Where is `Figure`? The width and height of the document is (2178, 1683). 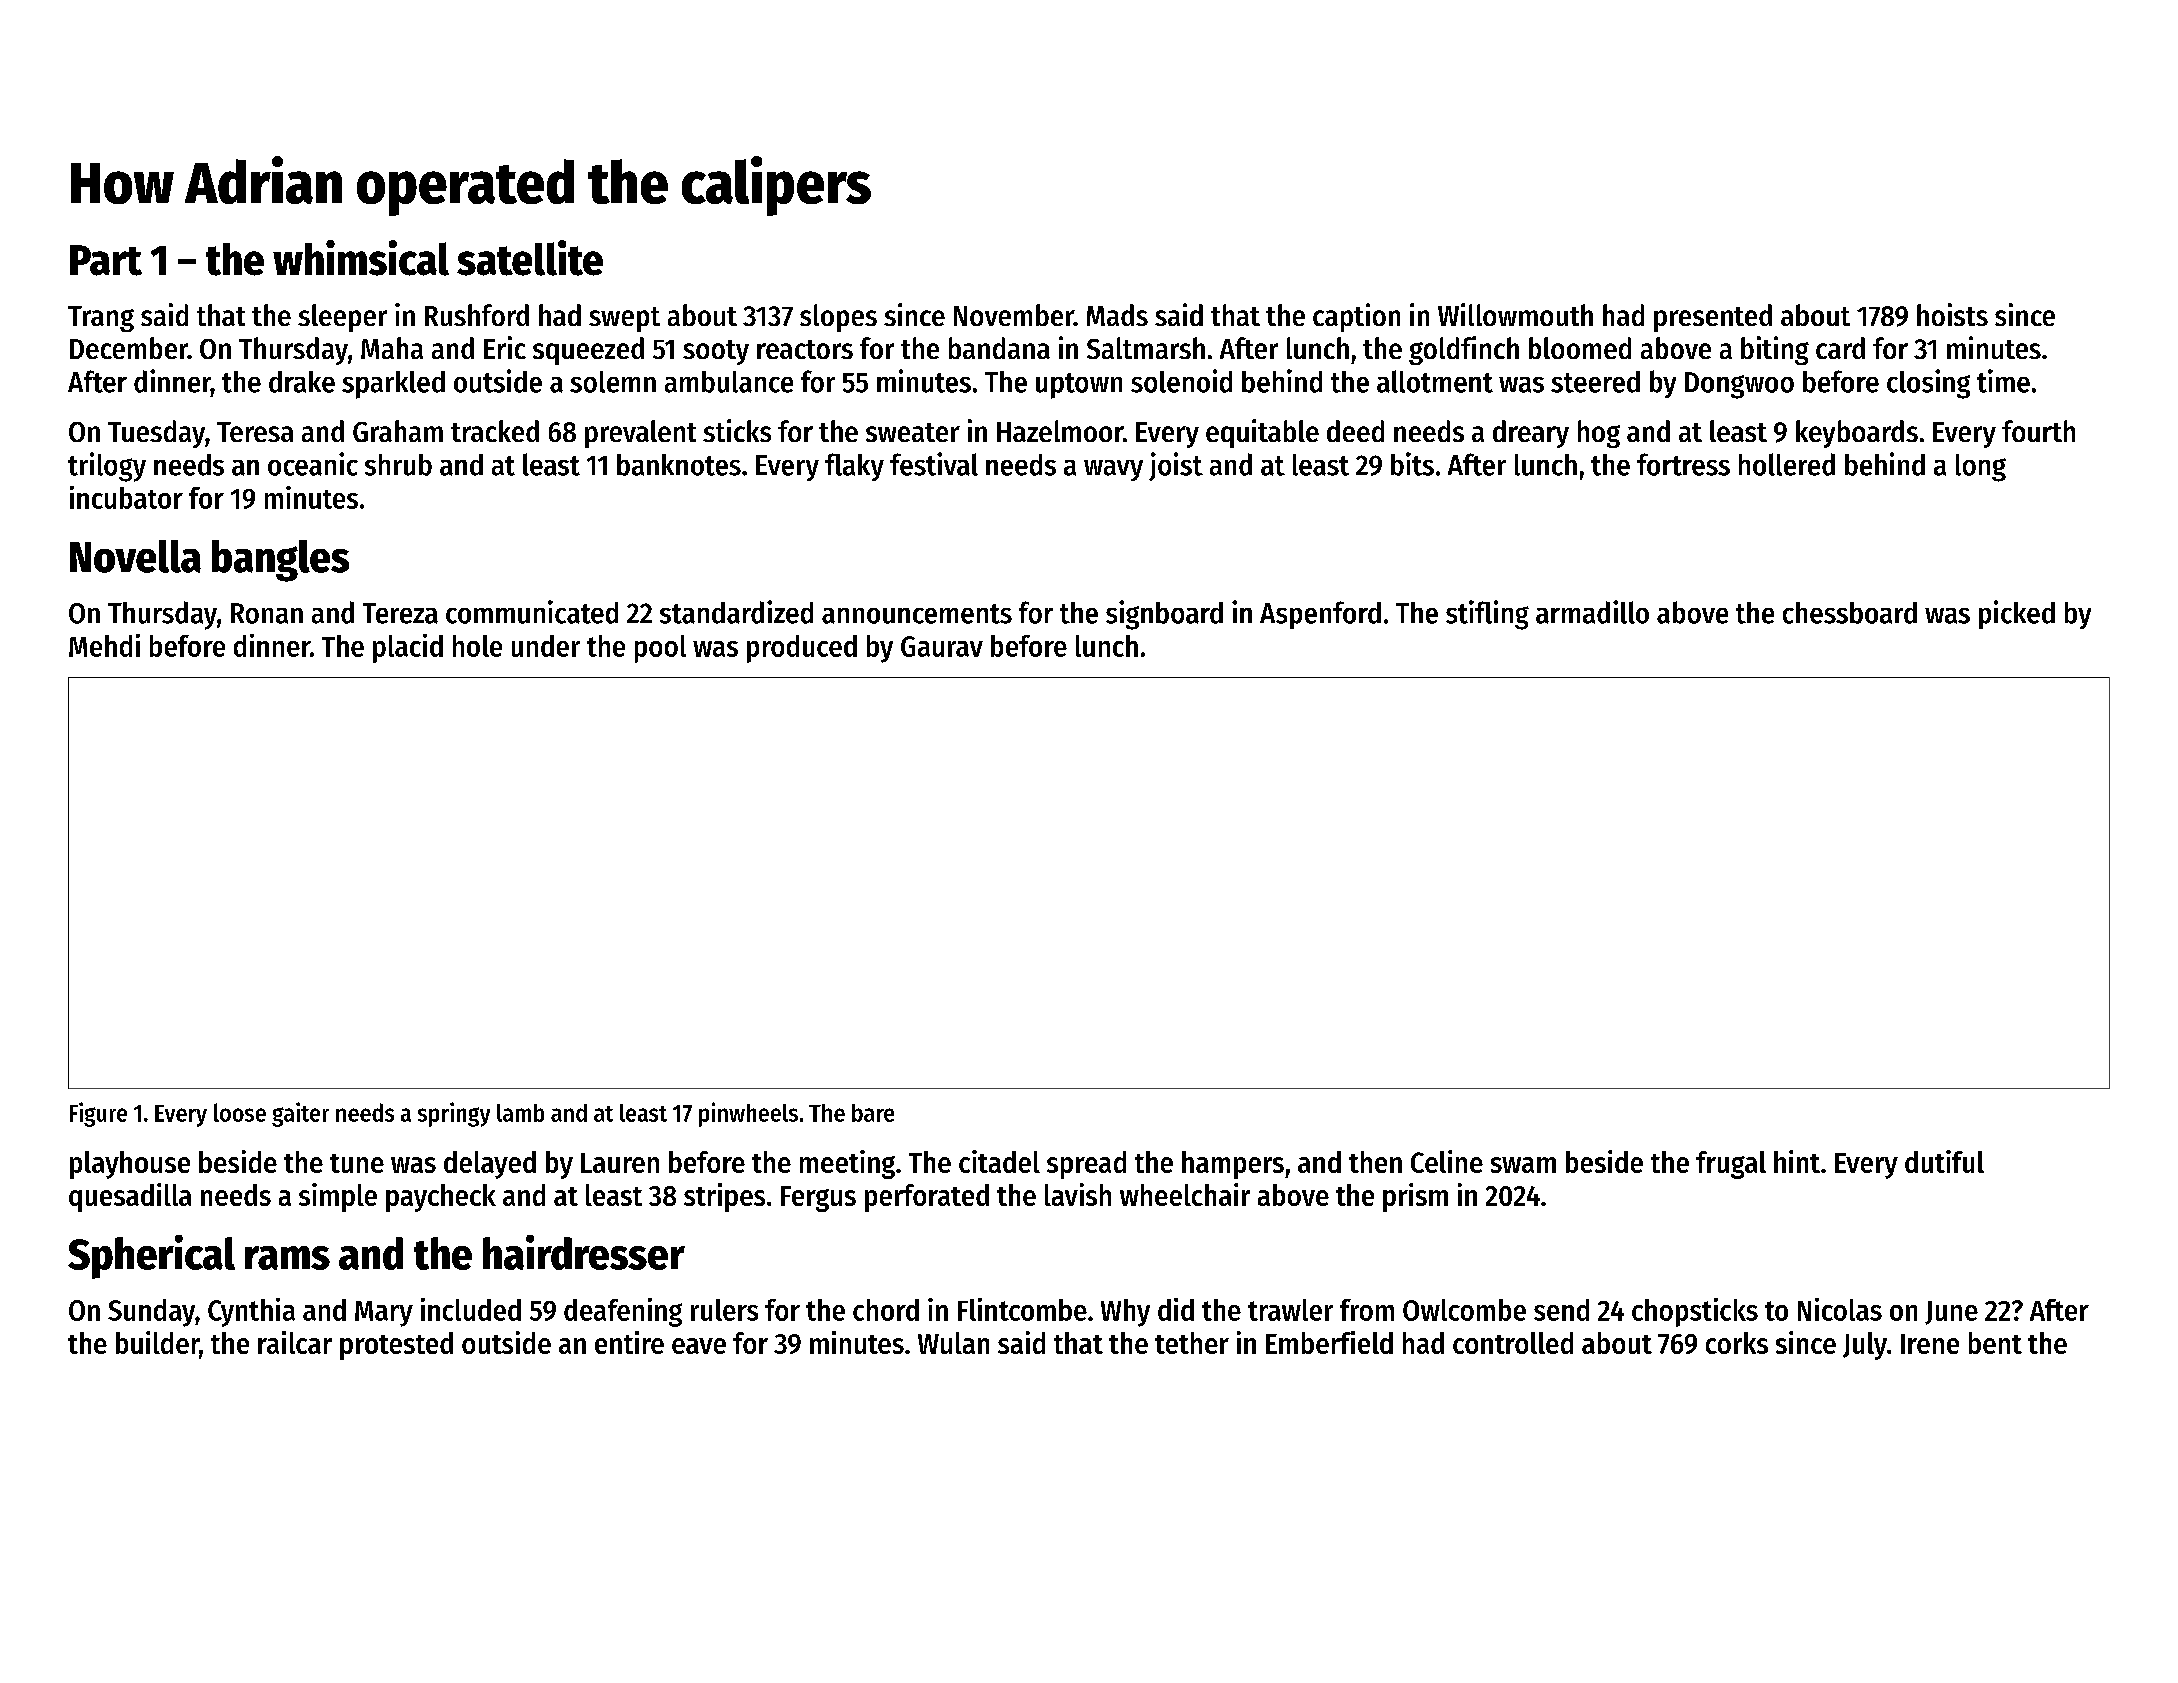 Figure is located at coordinates (98, 1114).
